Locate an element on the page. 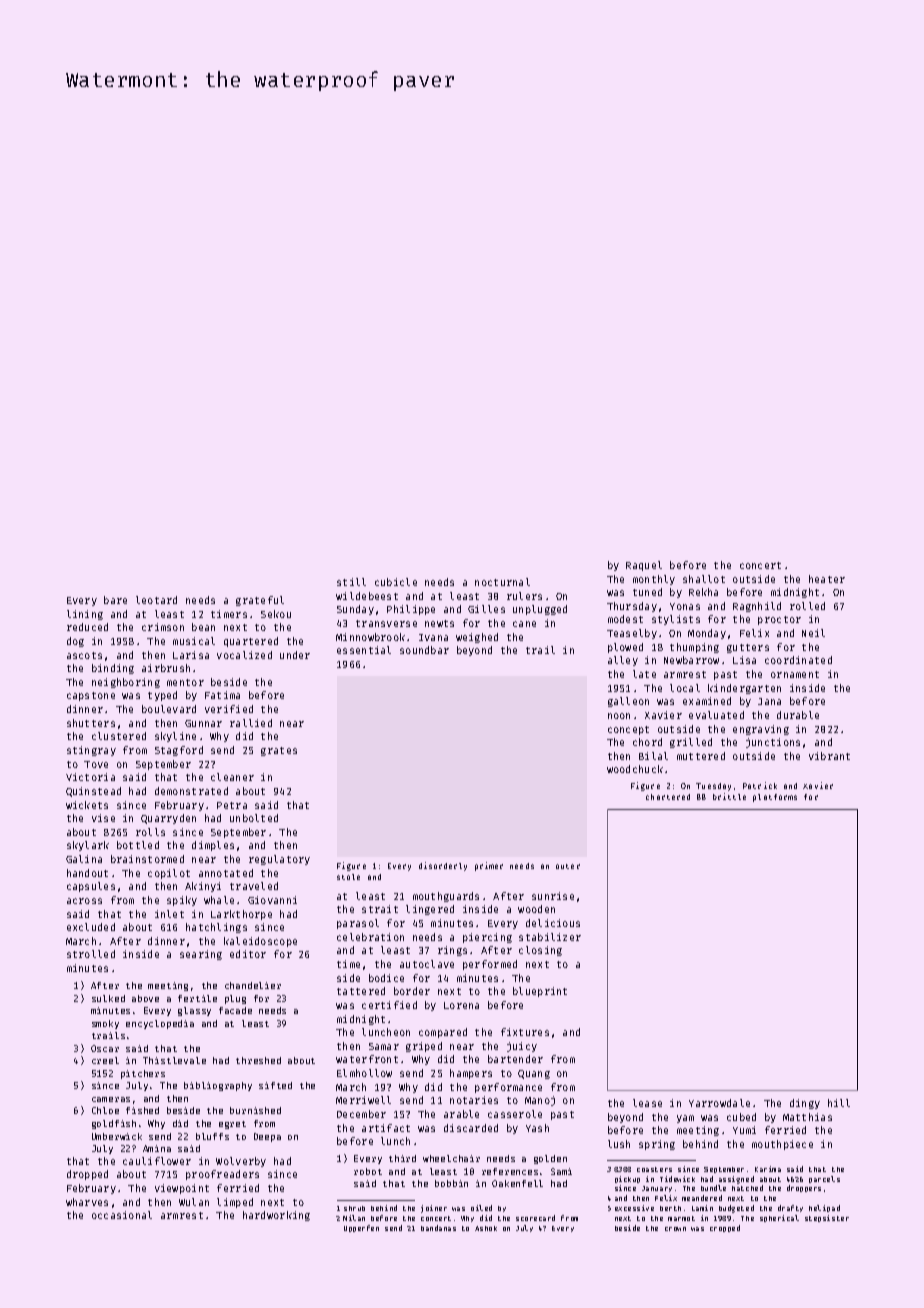 The height and width of the page is (1308, 924). dropped is located at coordinates (87, 1175).
